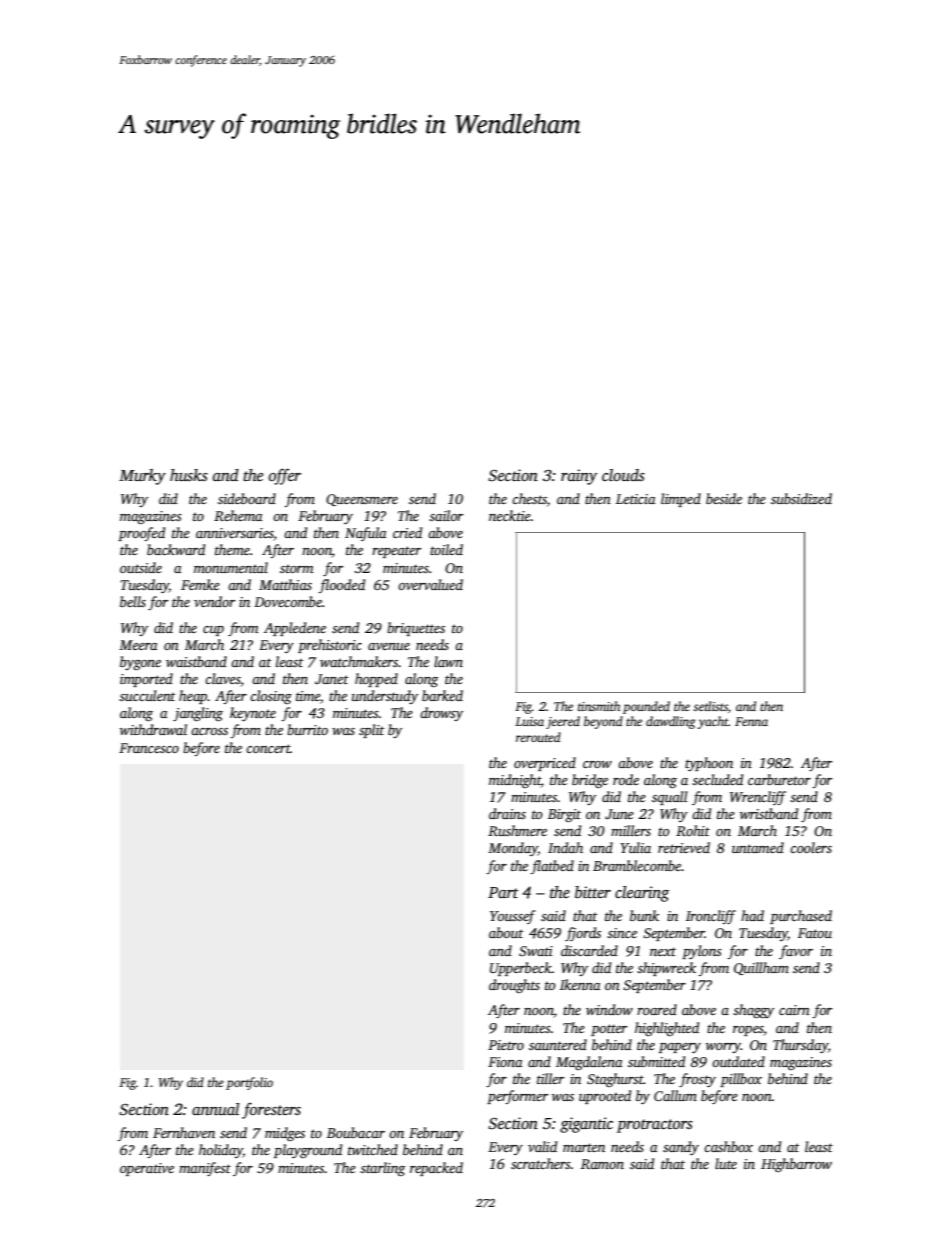  I want to click on overvalued, so click(430, 584).
